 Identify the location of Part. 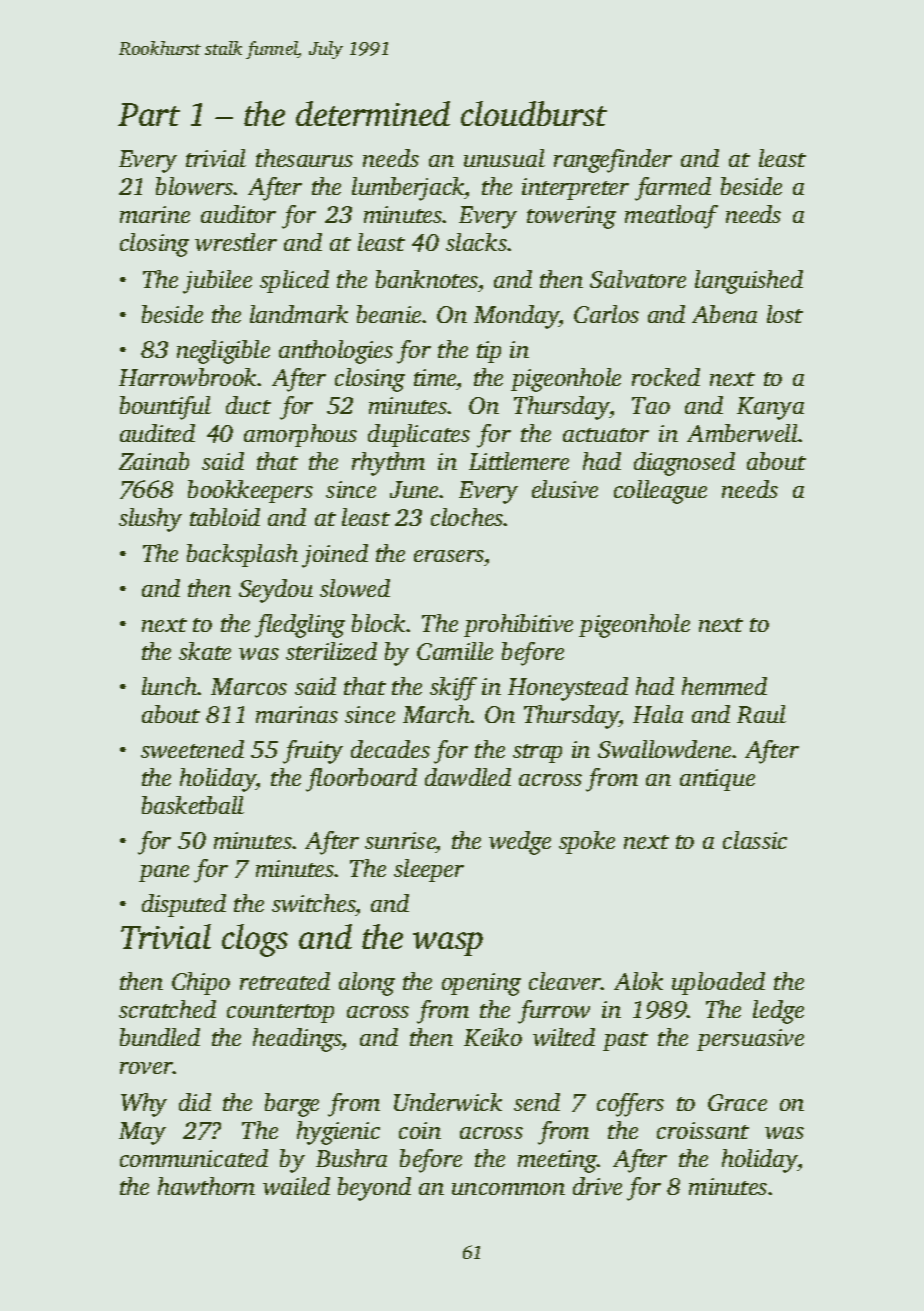
(149, 114).
